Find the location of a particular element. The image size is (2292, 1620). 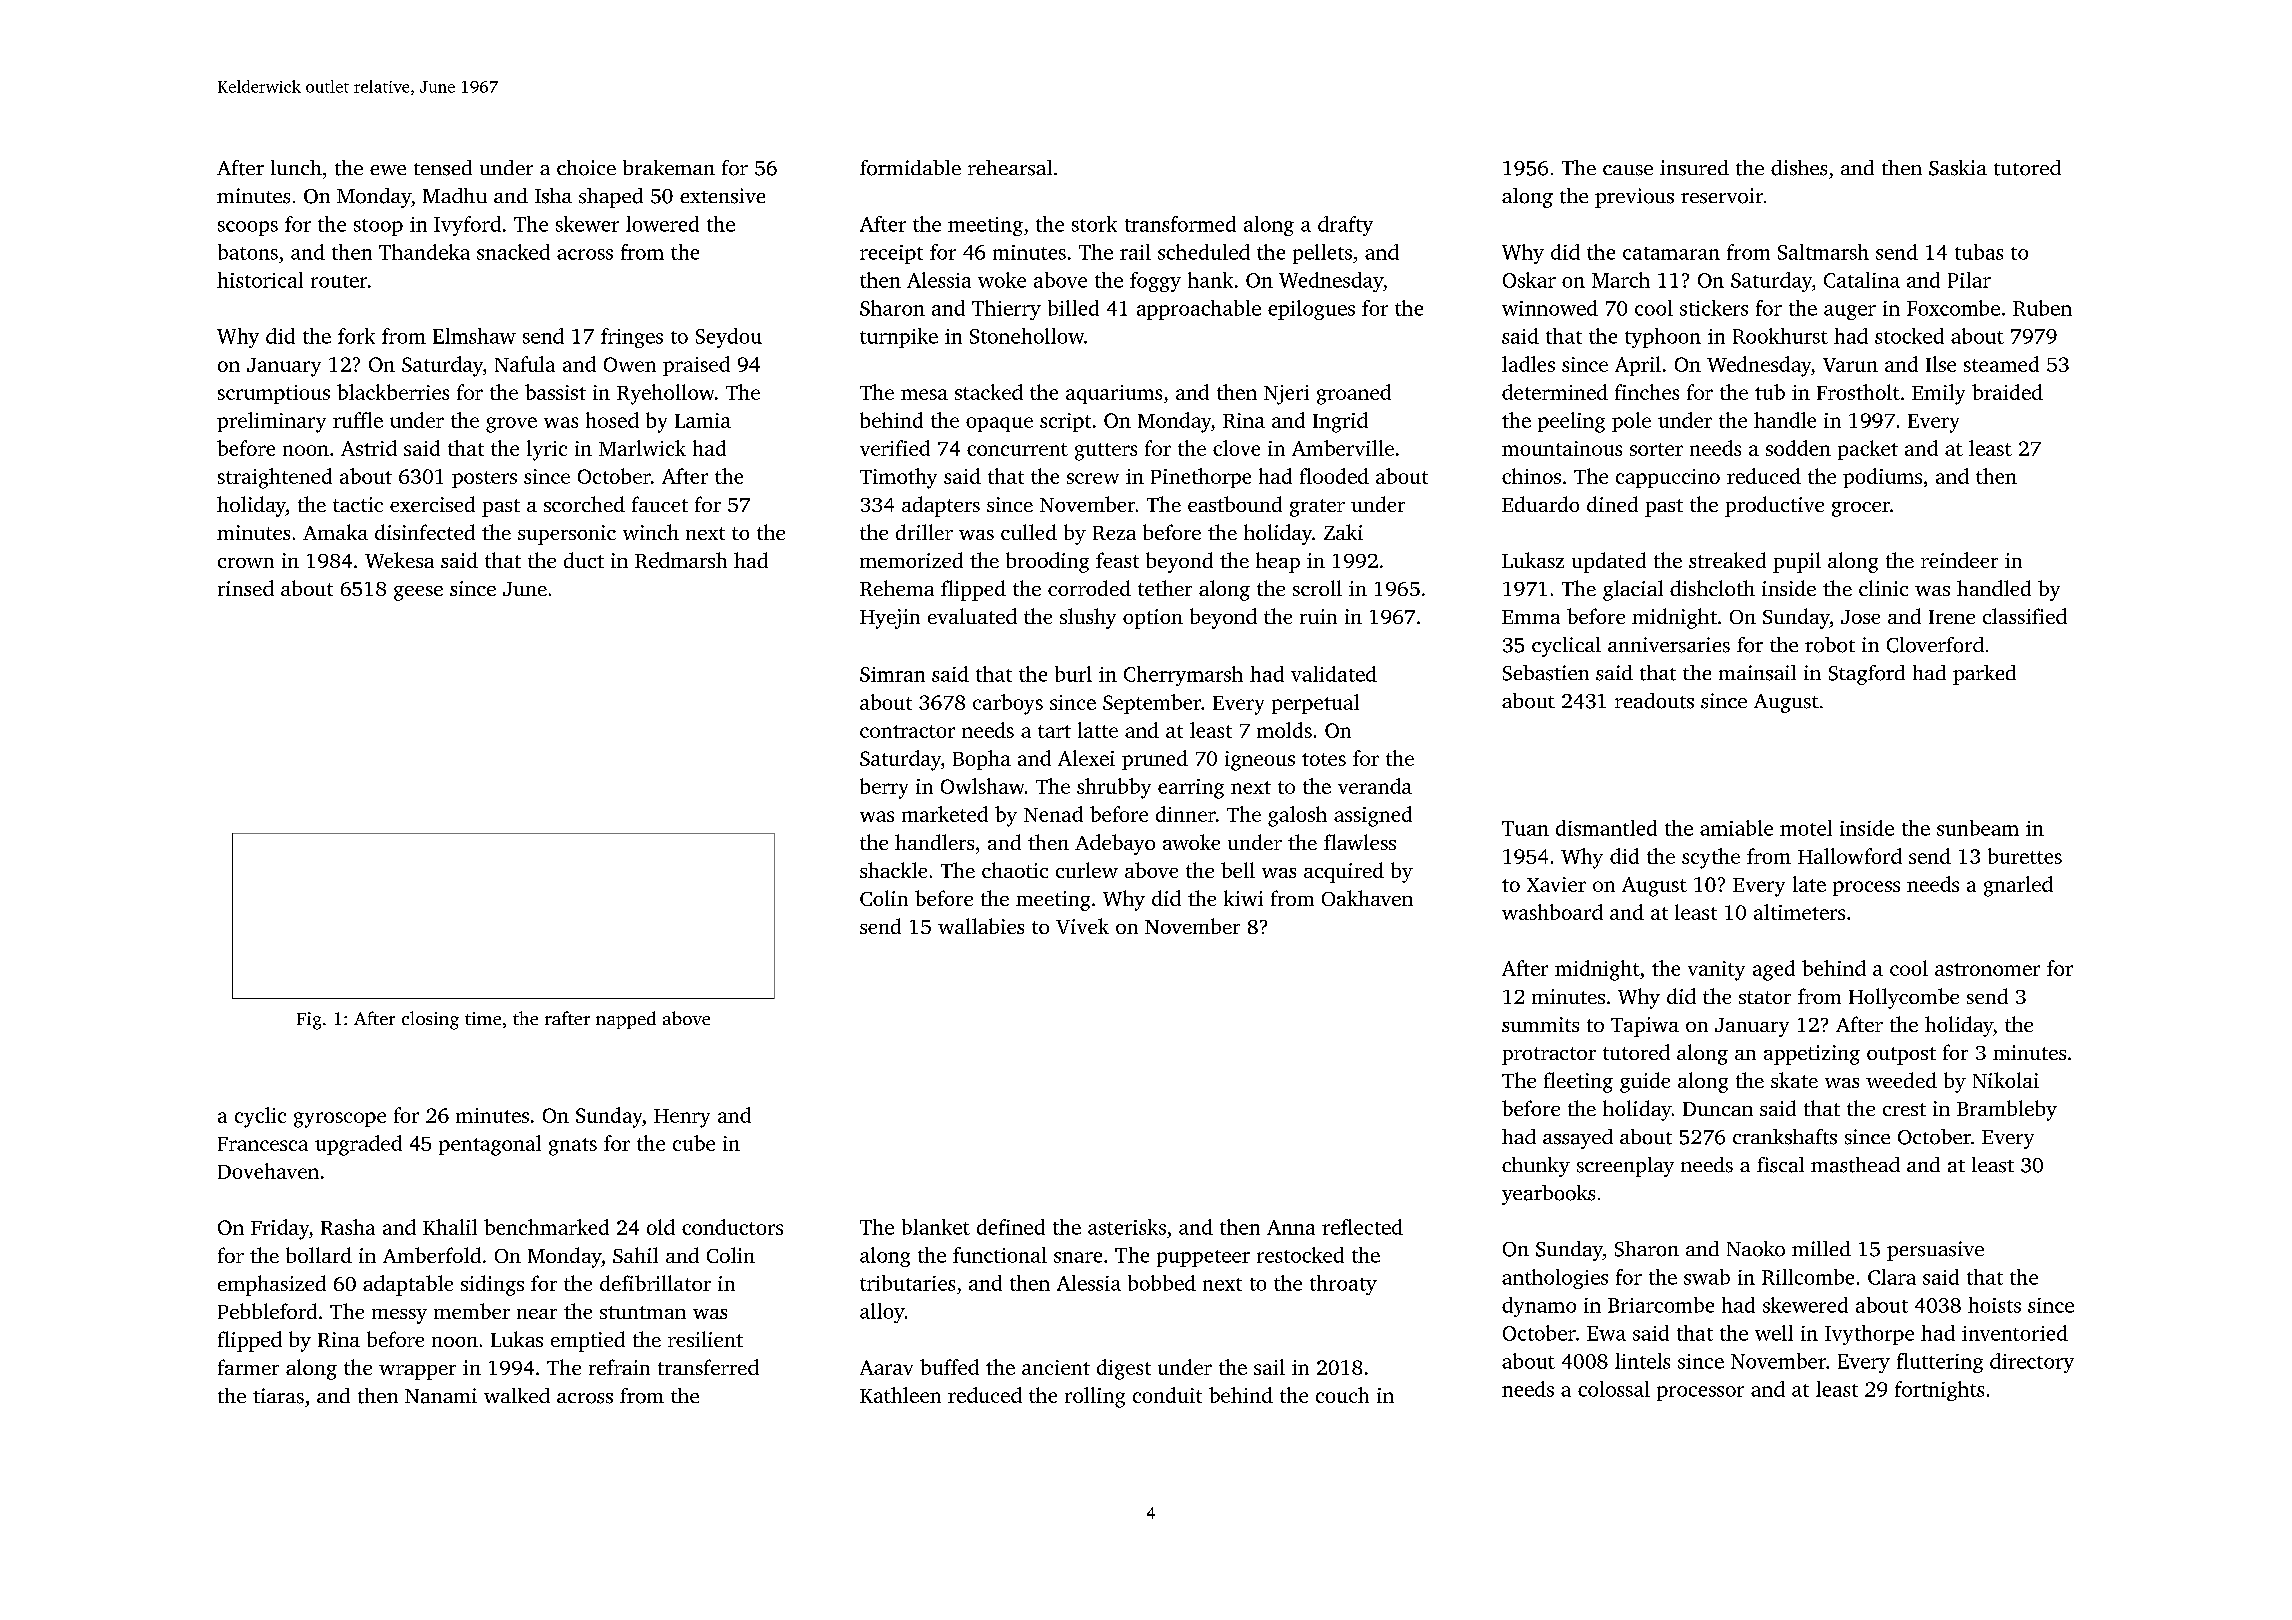

Fig is located at coordinates (309, 1021).
